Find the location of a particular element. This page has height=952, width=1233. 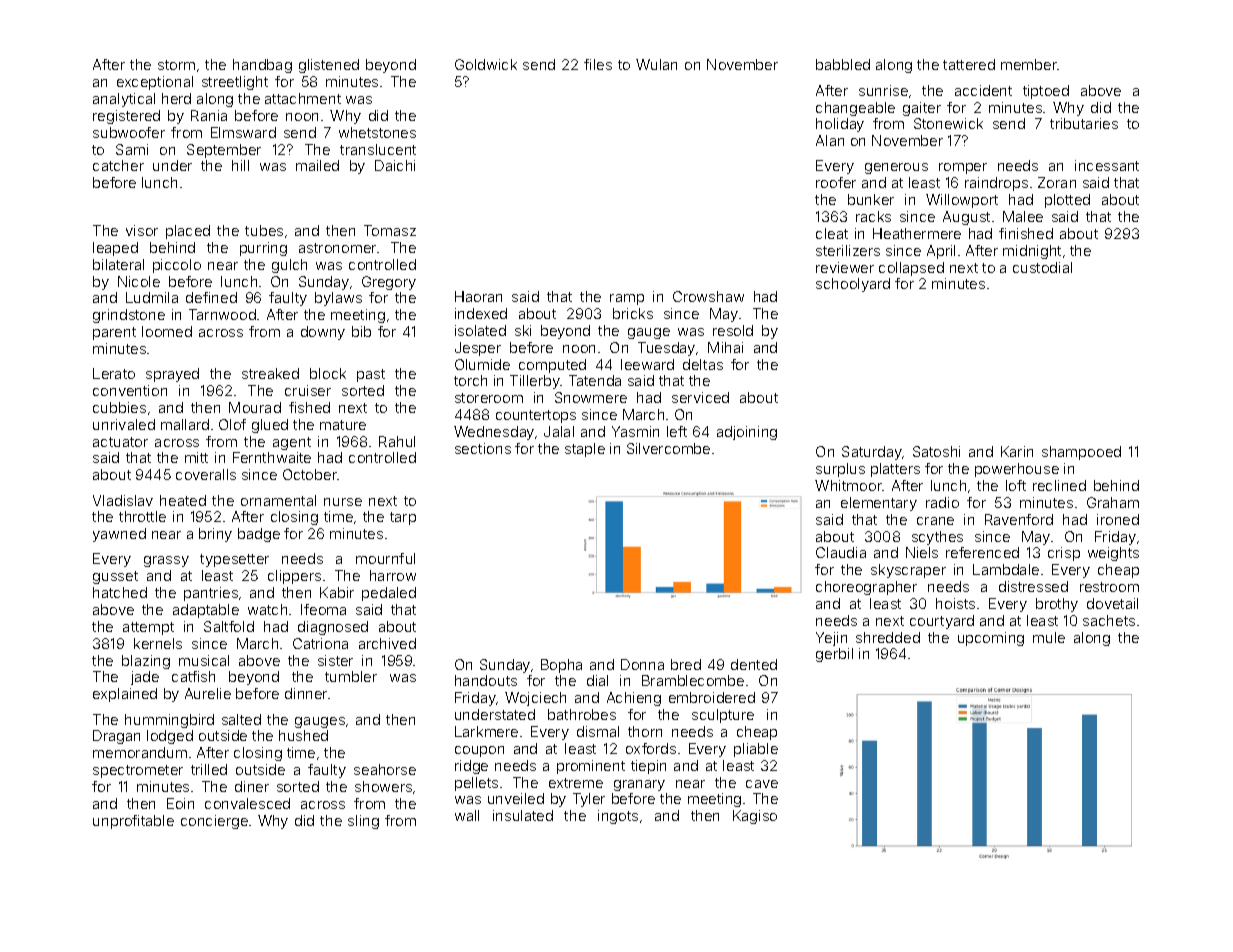

sculpture is located at coordinates (723, 716).
